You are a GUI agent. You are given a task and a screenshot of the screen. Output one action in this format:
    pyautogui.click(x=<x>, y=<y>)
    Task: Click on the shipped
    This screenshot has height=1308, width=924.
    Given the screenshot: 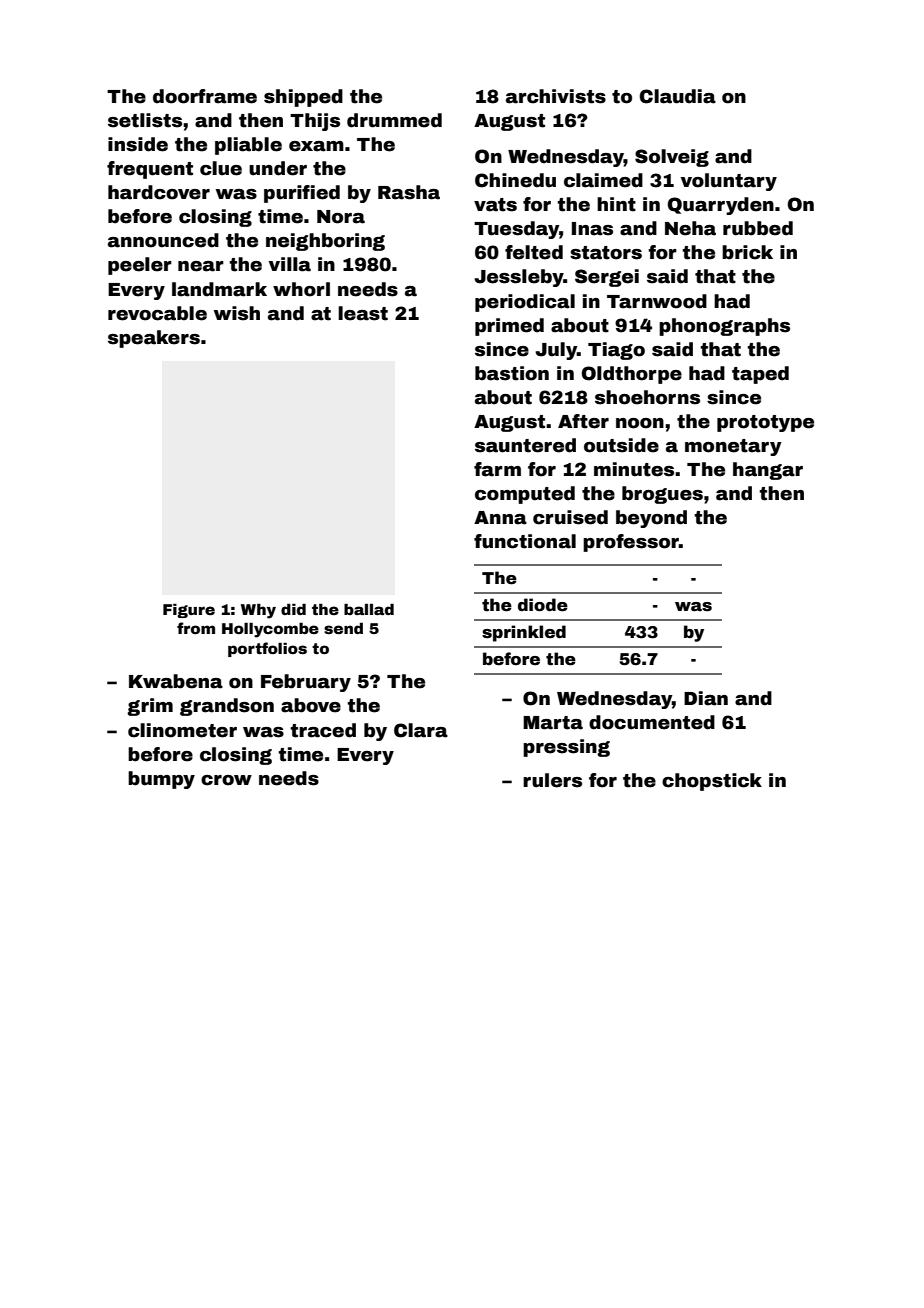 What is the action you would take?
    pyautogui.click(x=303, y=98)
